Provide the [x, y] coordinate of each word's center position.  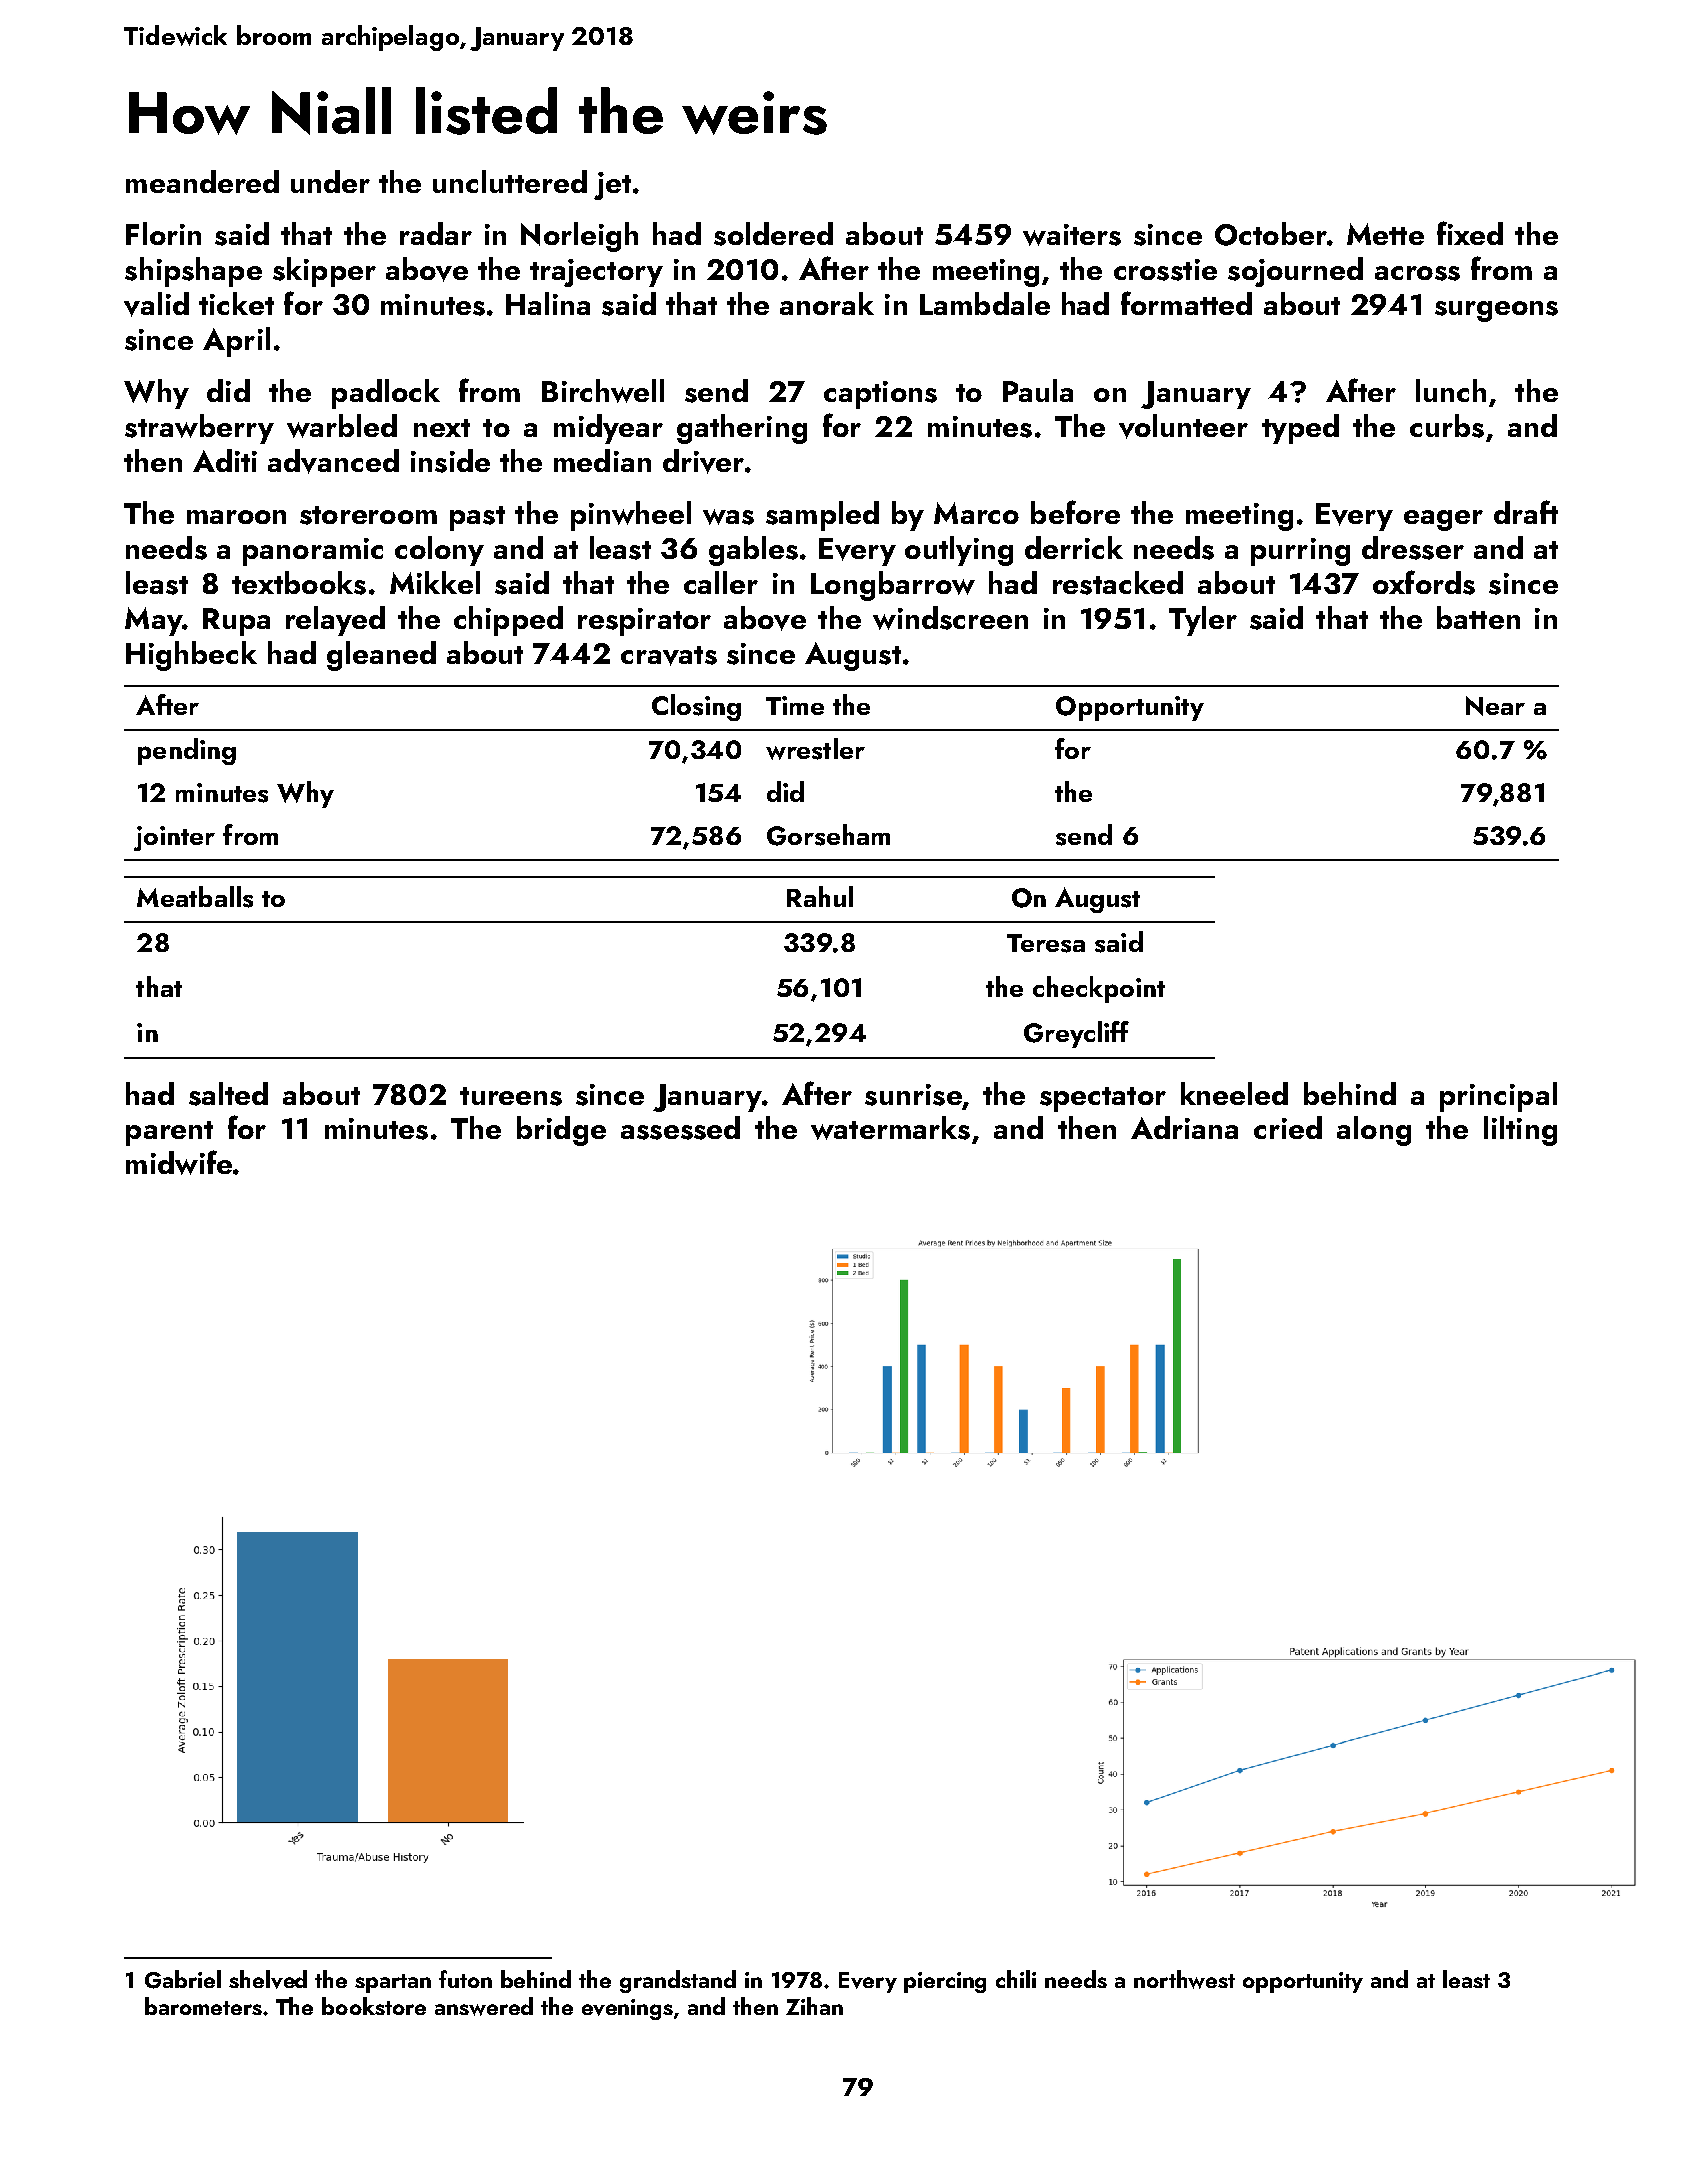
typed [1300, 429]
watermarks [890, 1128]
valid [156, 304]
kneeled [1234, 1093]
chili [1016, 1979]
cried [1288, 1127]
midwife [179, 1162]
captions [880, 395]
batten [1478, 617]
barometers [203, 2006]
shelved [268, 1979]
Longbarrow [893, 586]
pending [187, 751]
